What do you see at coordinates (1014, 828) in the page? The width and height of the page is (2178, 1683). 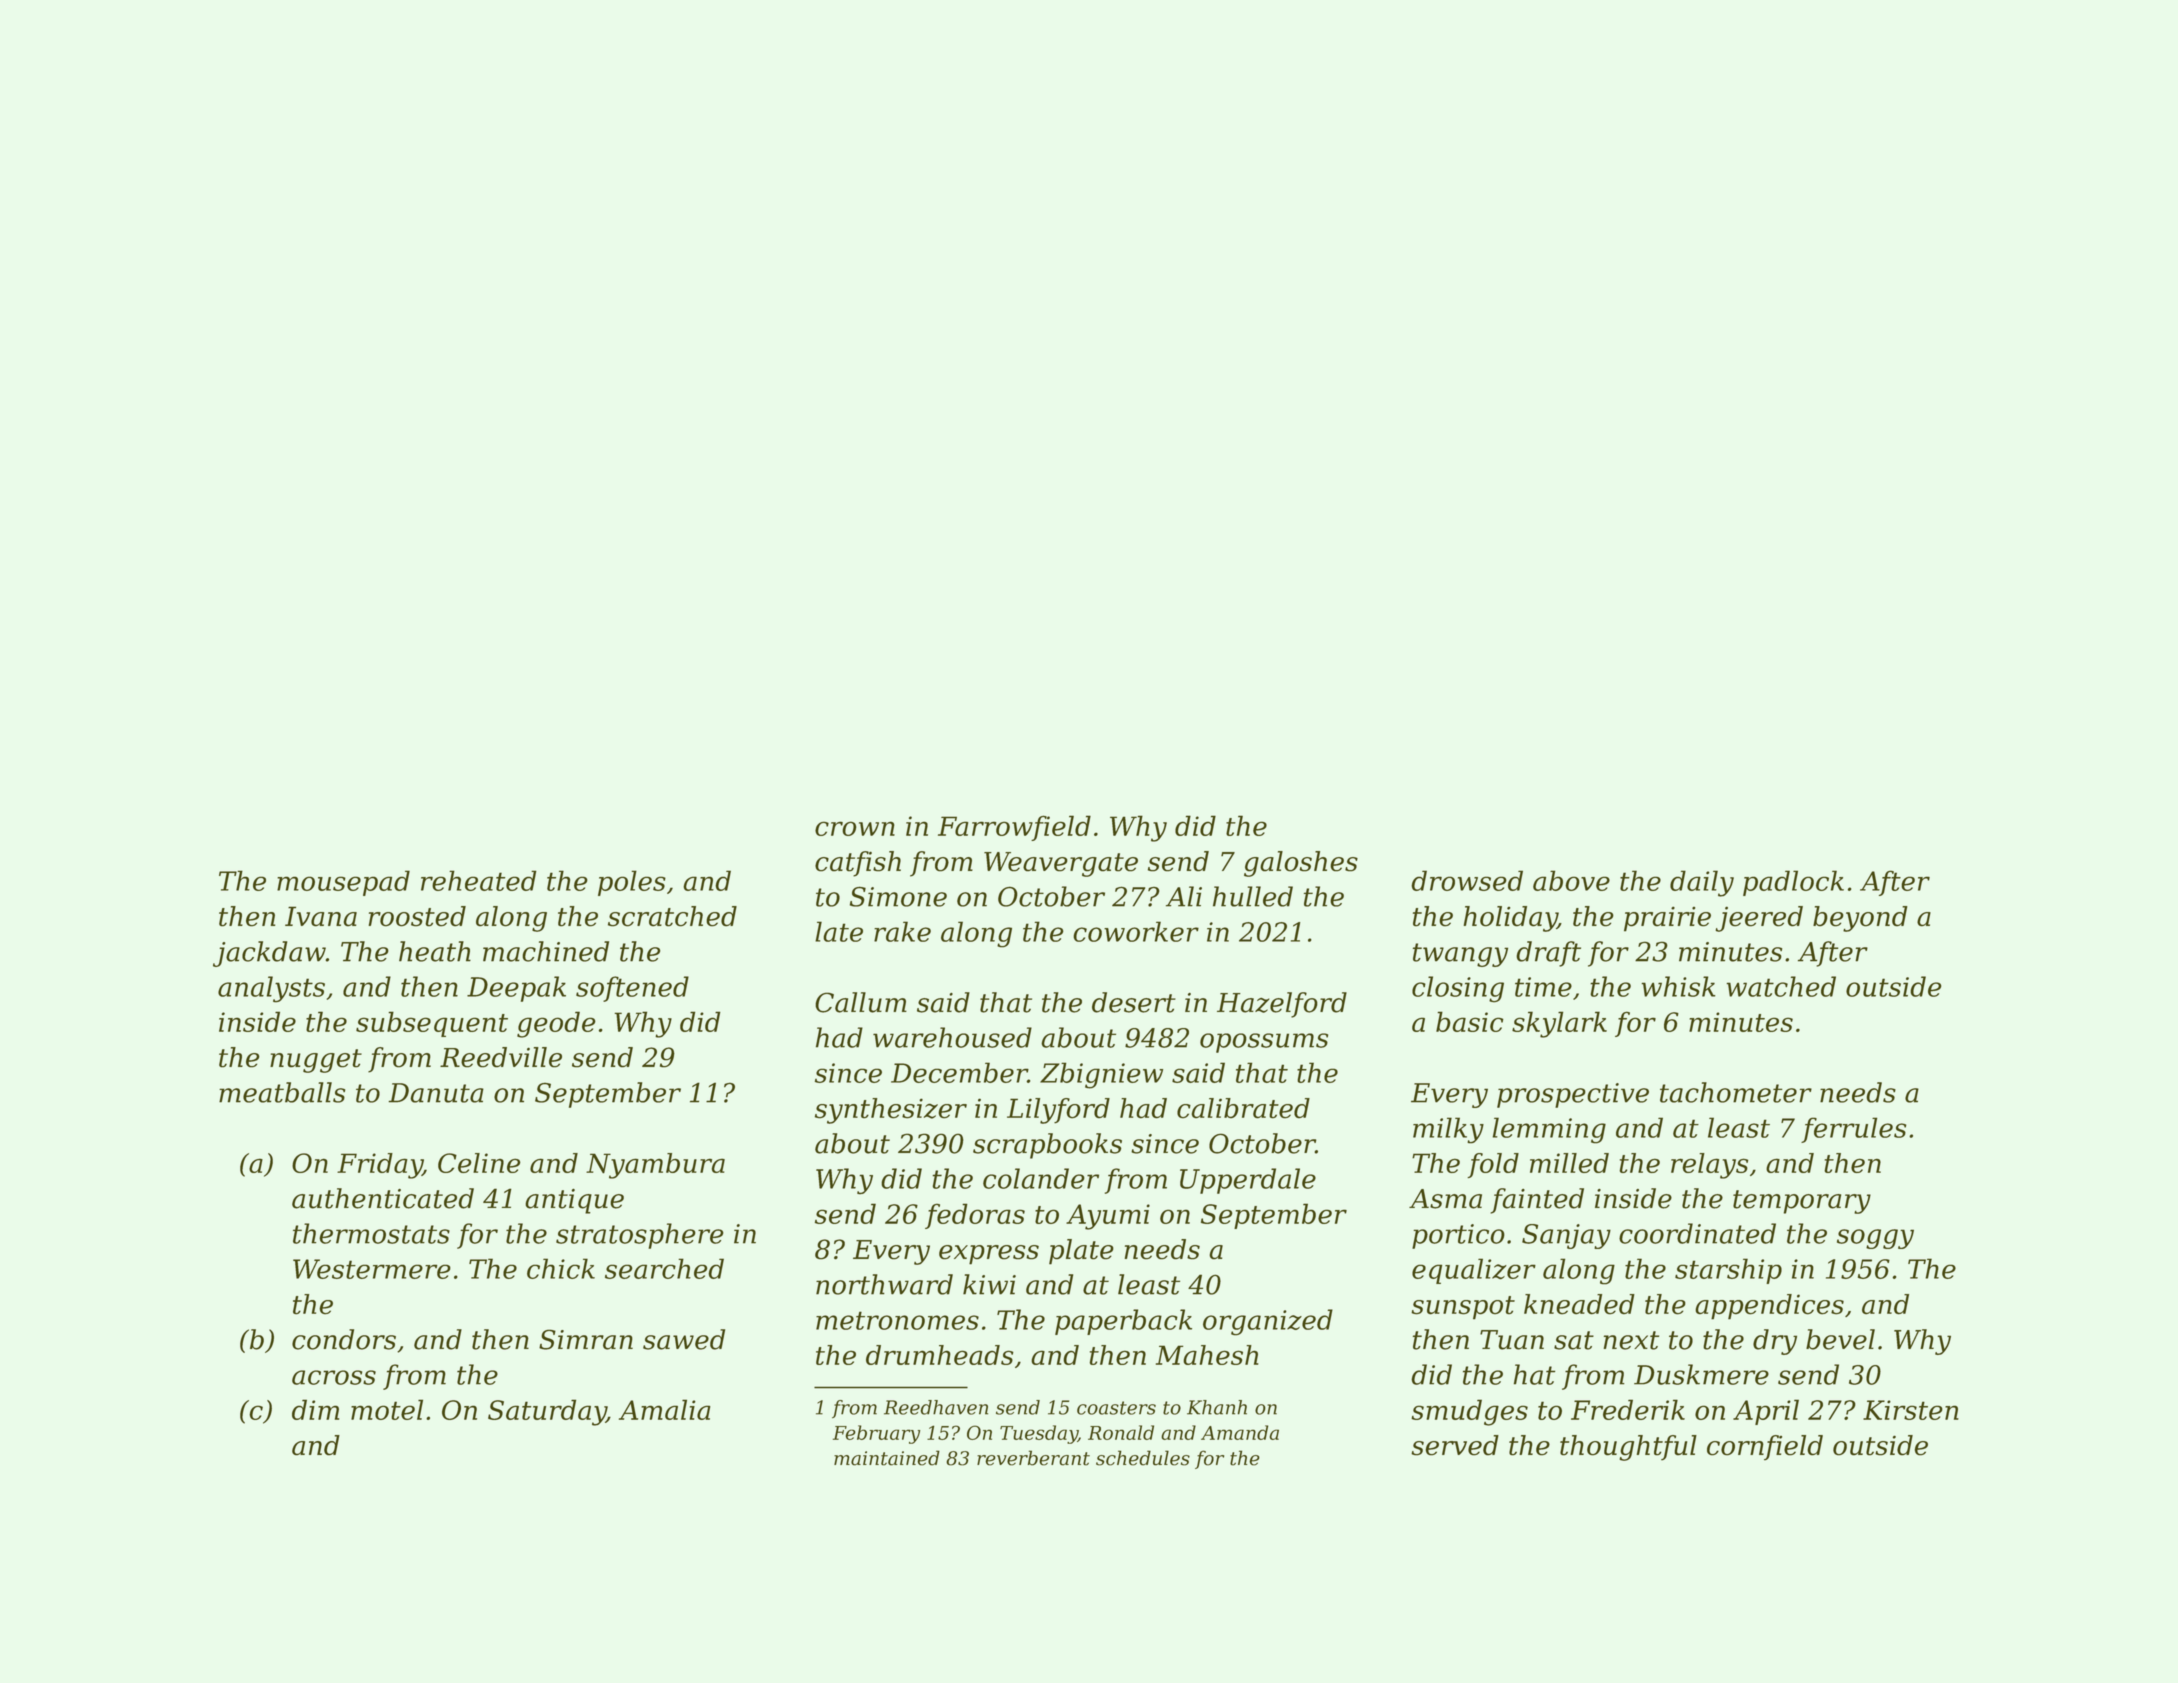 I see `Farrowfield` at bounding box center [1014, 828].
